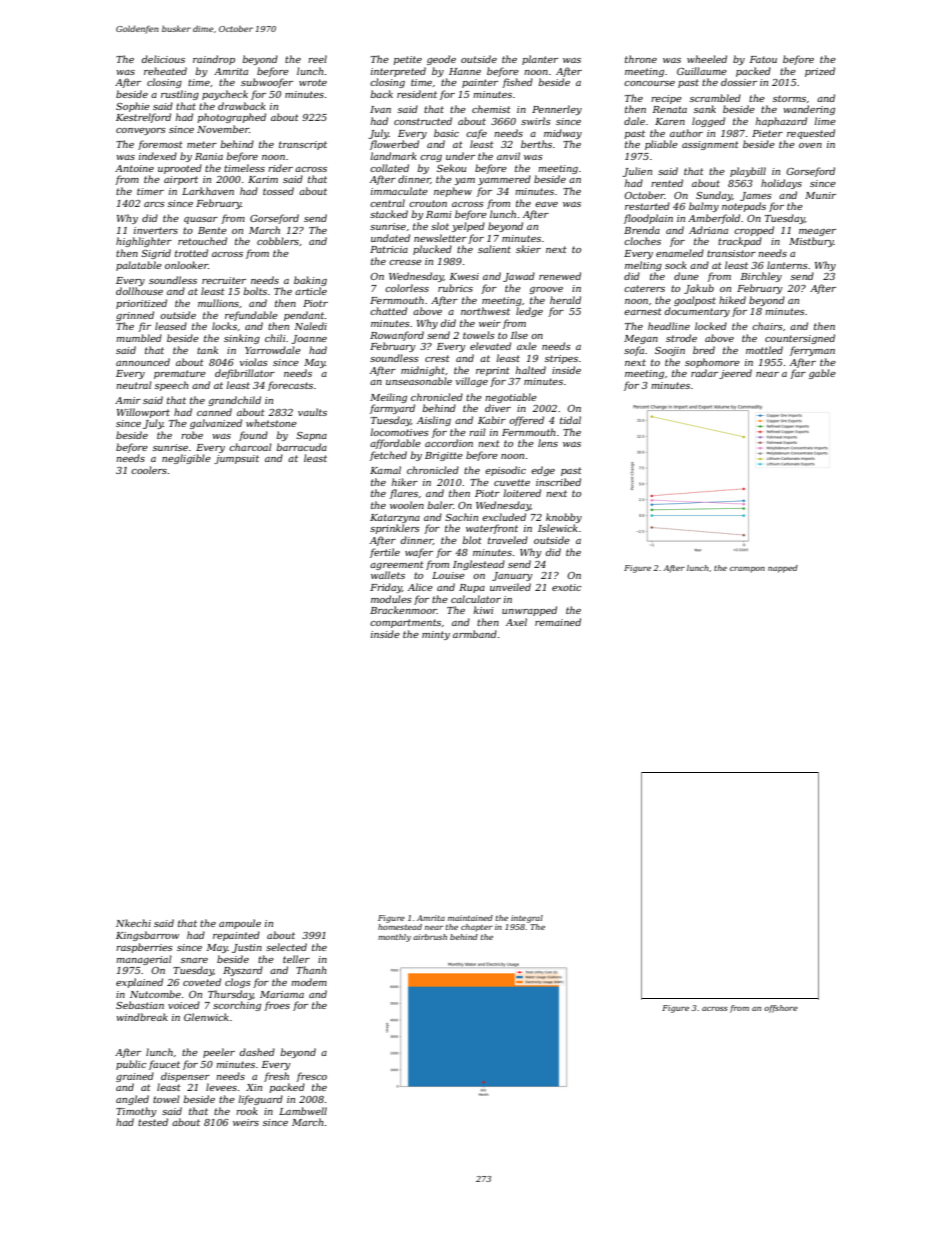  Describe the element at coordinates (271, 423) in the screenshot. I see `whetstone` at that location.
